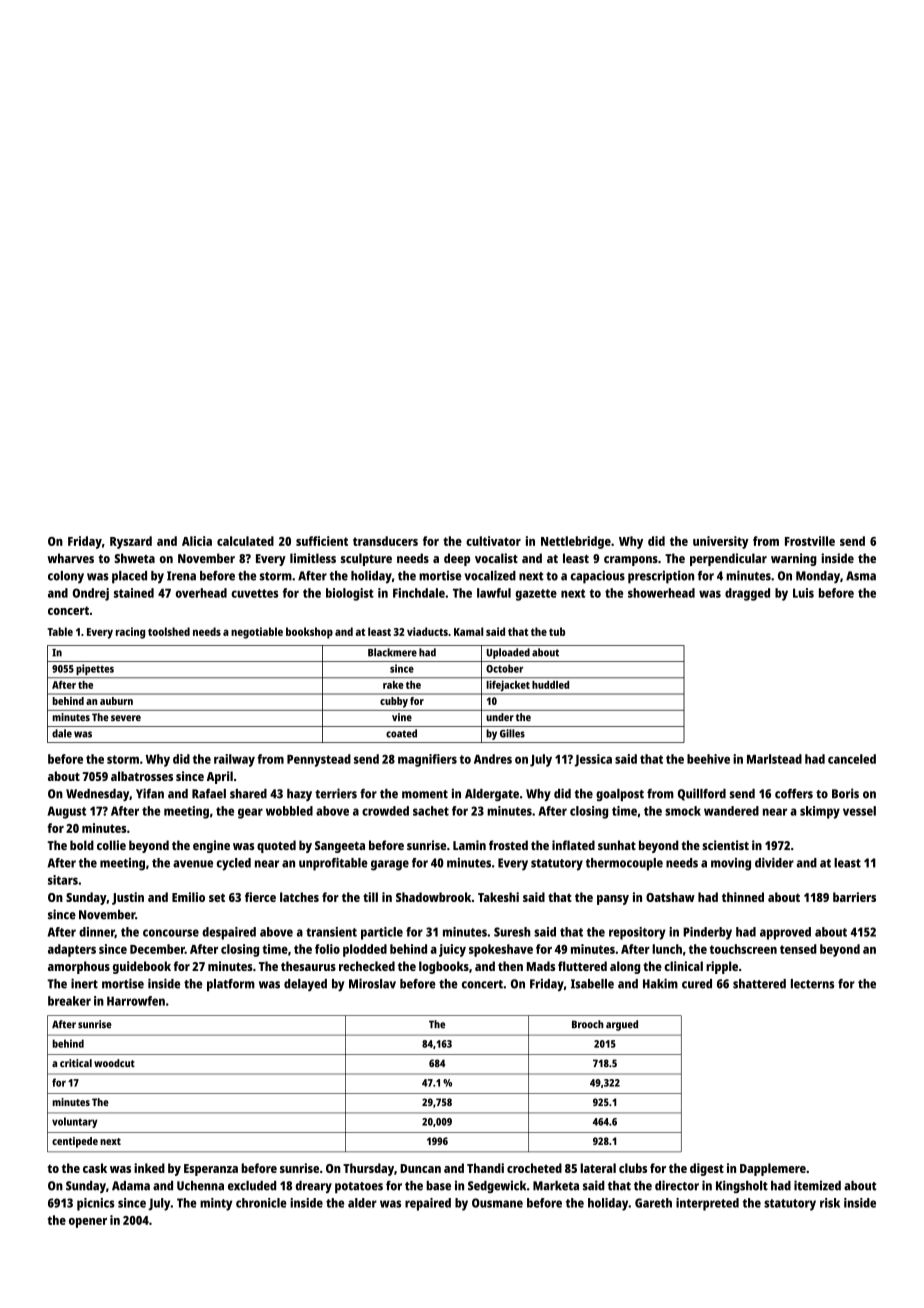 This screenshot has height=1308, width=924. What do you see at coordinates (653, 1203) in the screenshot?
I see `Gareth` at bounding box center [653, 1203].
